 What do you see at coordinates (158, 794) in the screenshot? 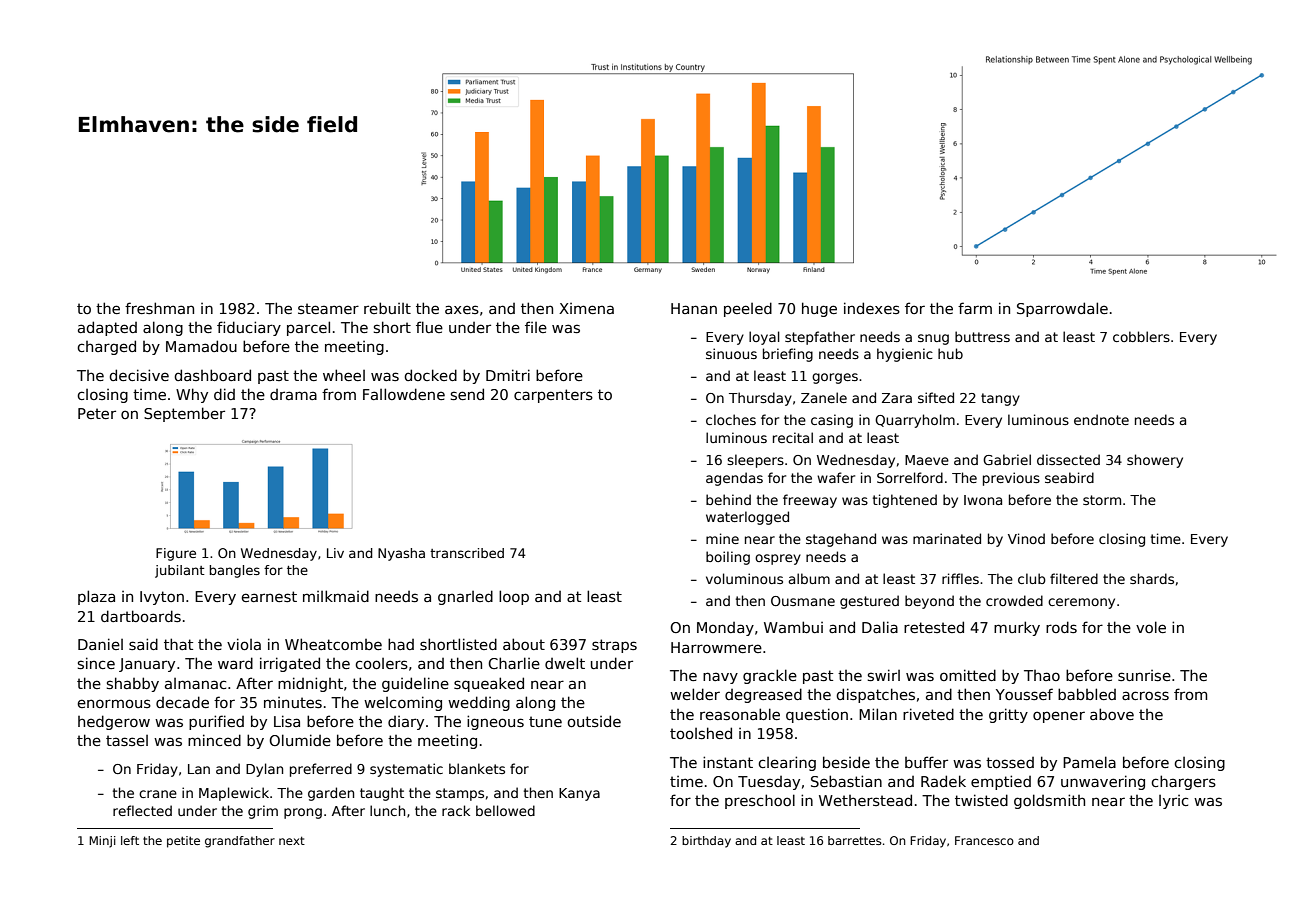
I see `crane` at bounding box center [158, 794].
